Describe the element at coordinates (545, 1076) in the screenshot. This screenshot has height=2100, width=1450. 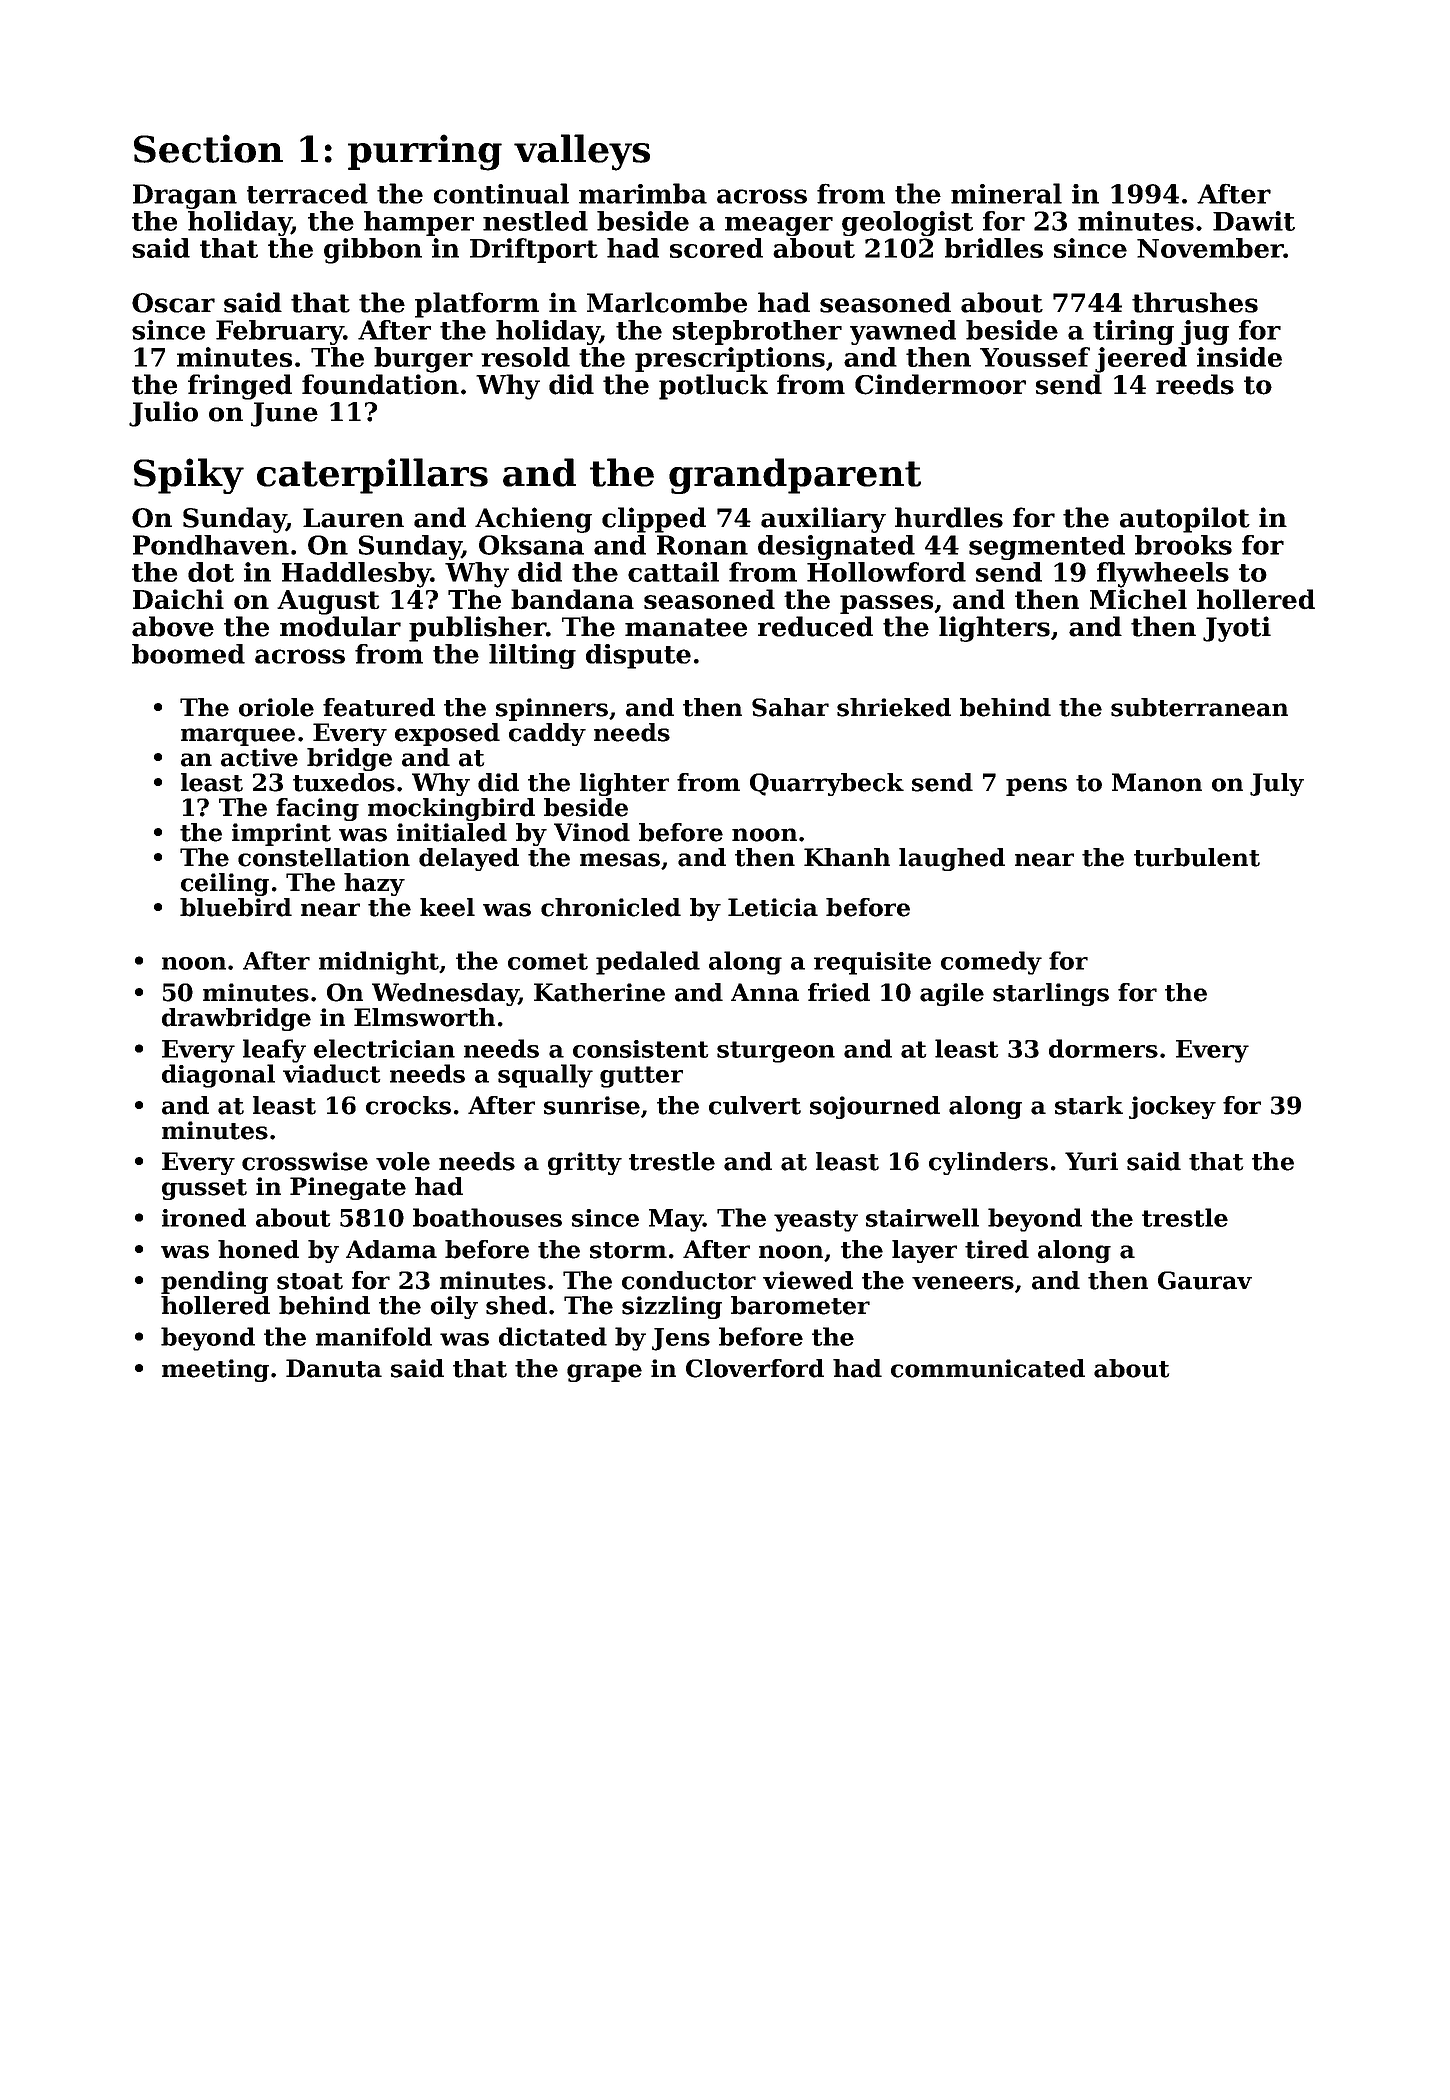
I see `squally` at that location.
